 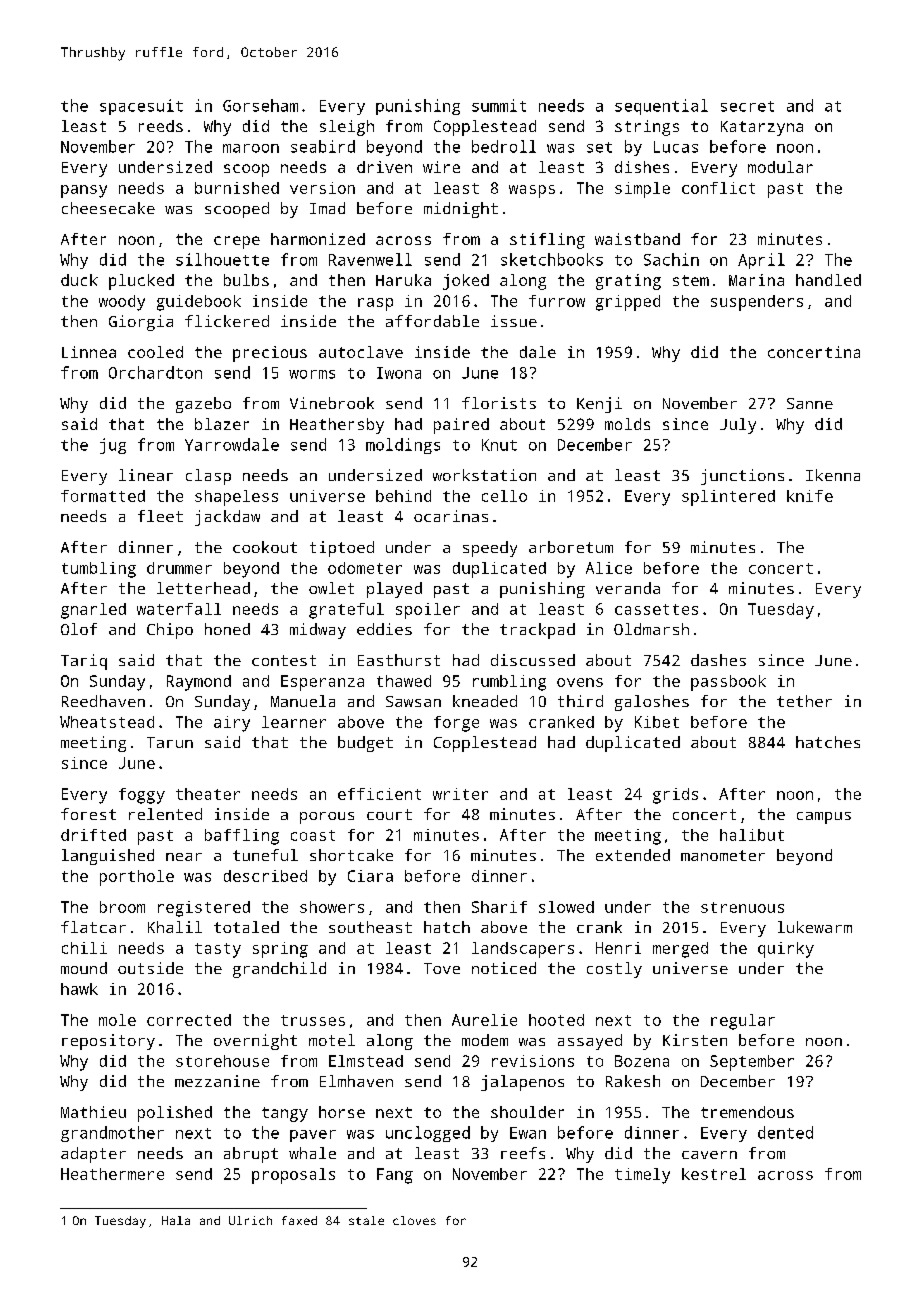 I want to click on kestrel, so click(x=714, y=1174).
